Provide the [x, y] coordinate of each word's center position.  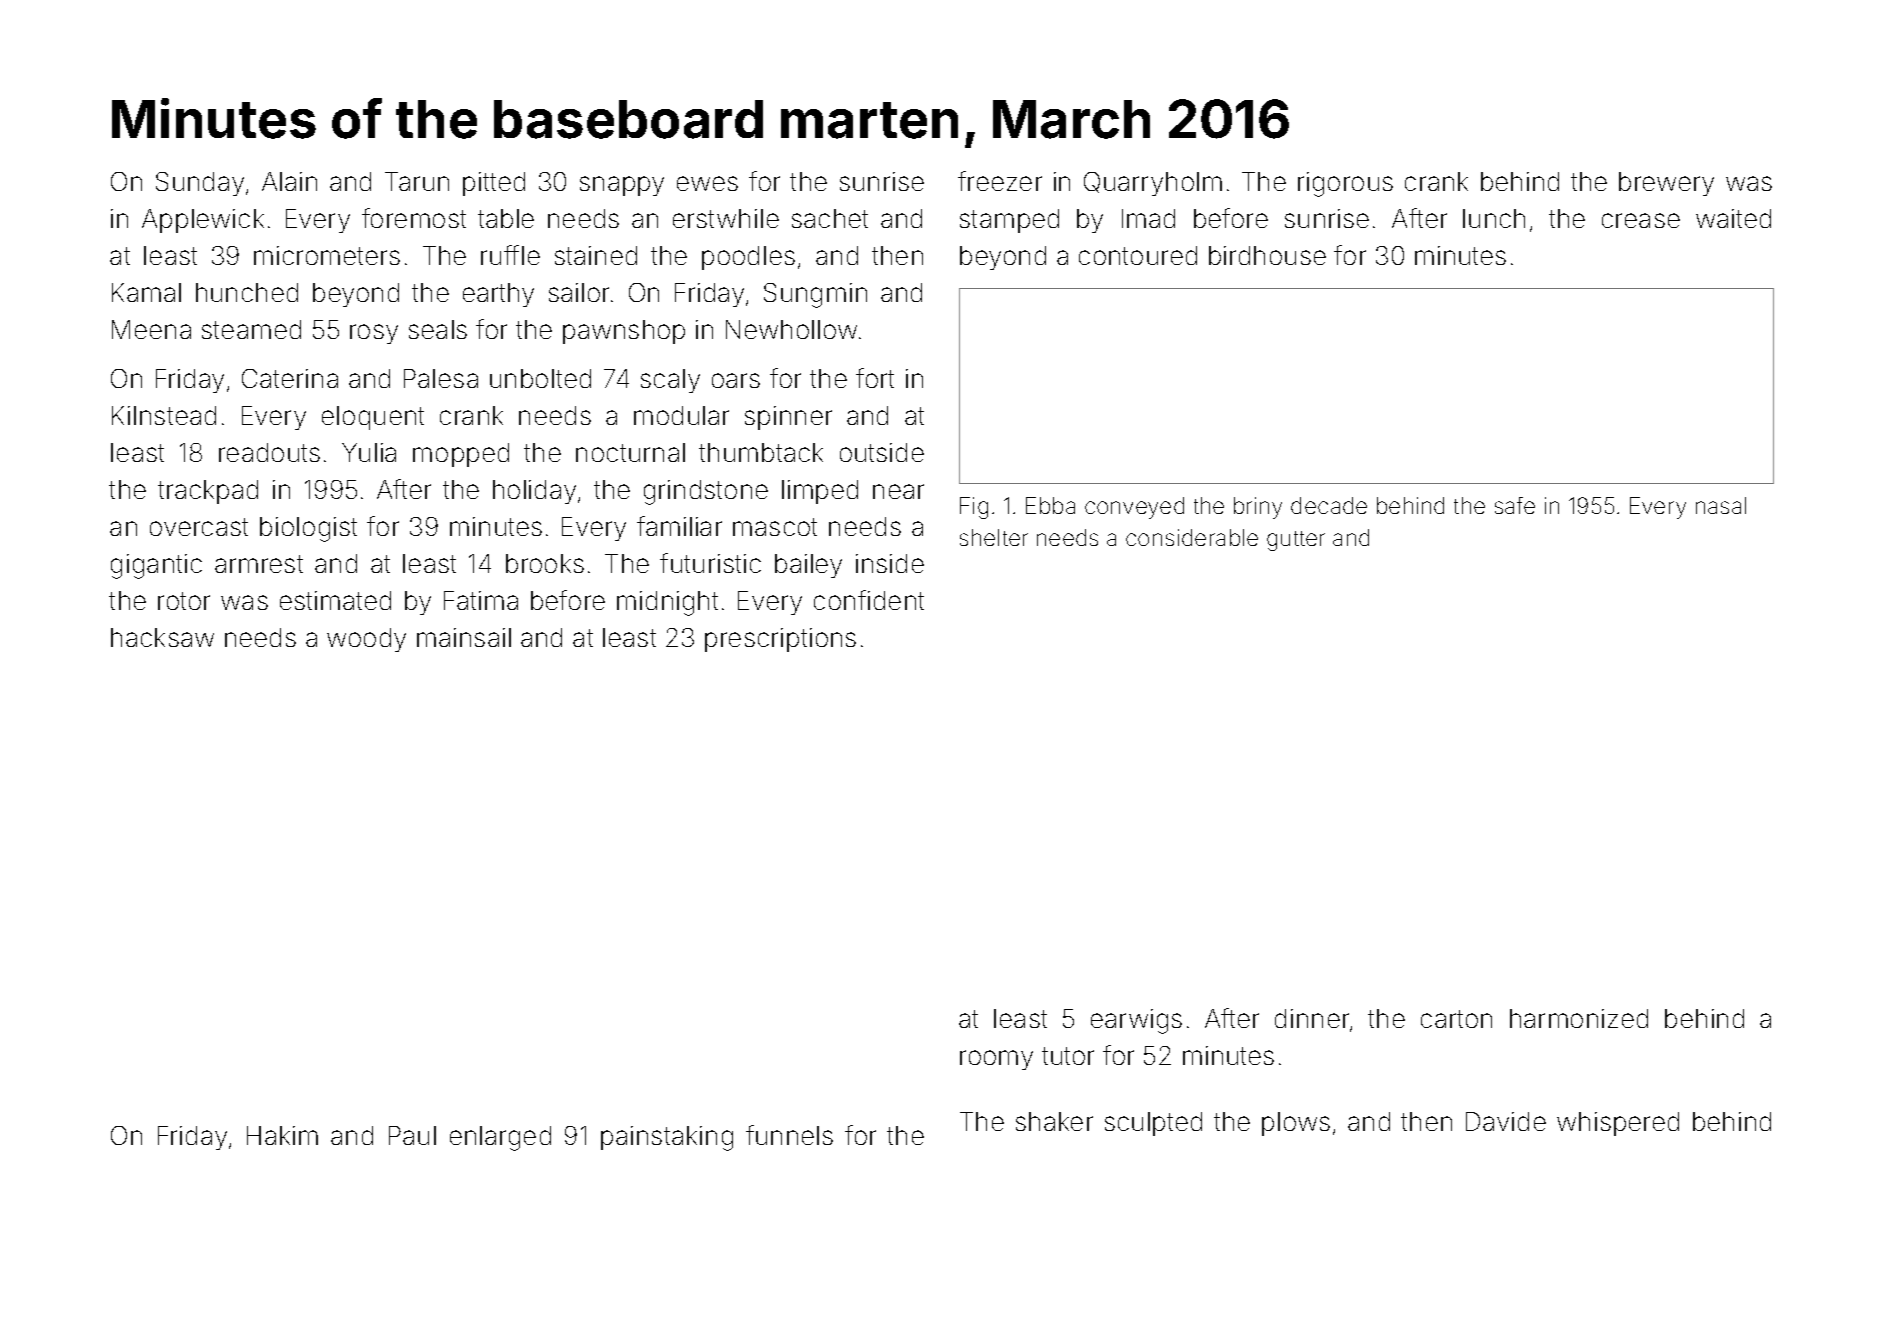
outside [882, 452]
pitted [494, 184]
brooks [545, 563]
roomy [996, 1060]
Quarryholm [1153, 184]
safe [1515, 505]
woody [366, 640]
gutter [1296, 541]
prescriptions [780, 640]
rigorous [1345, 184]
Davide [1506, 1121]
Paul [412, 1135]
